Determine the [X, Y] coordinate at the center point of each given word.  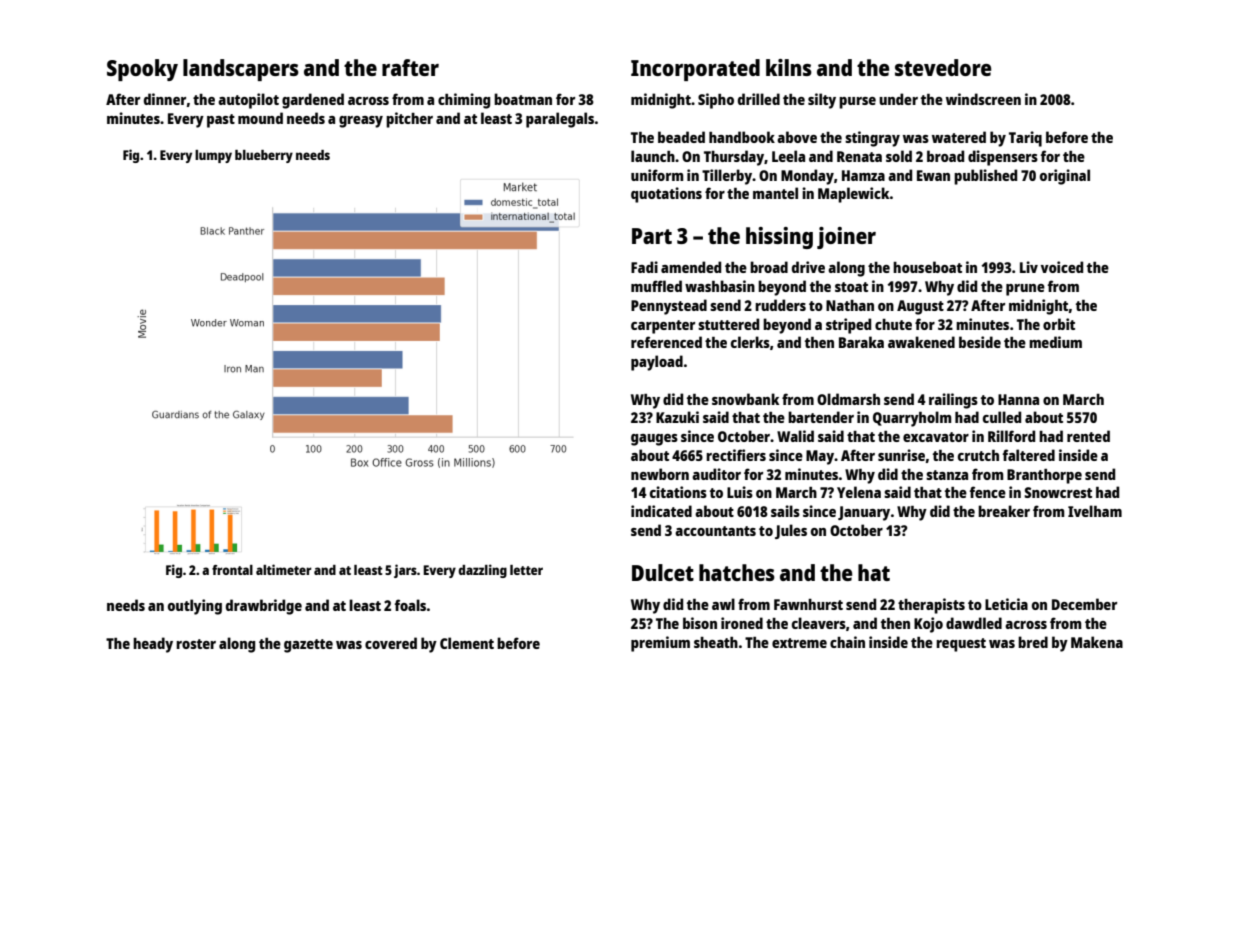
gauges [654, 440]
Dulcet [663, 572]
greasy [361, 122]
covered [391, 643]
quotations [666, 195]
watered [959, 137]
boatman [523, 99]
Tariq [1025, 139]
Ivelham [1095, 511]
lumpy [213, 156]
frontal [232, 570]
